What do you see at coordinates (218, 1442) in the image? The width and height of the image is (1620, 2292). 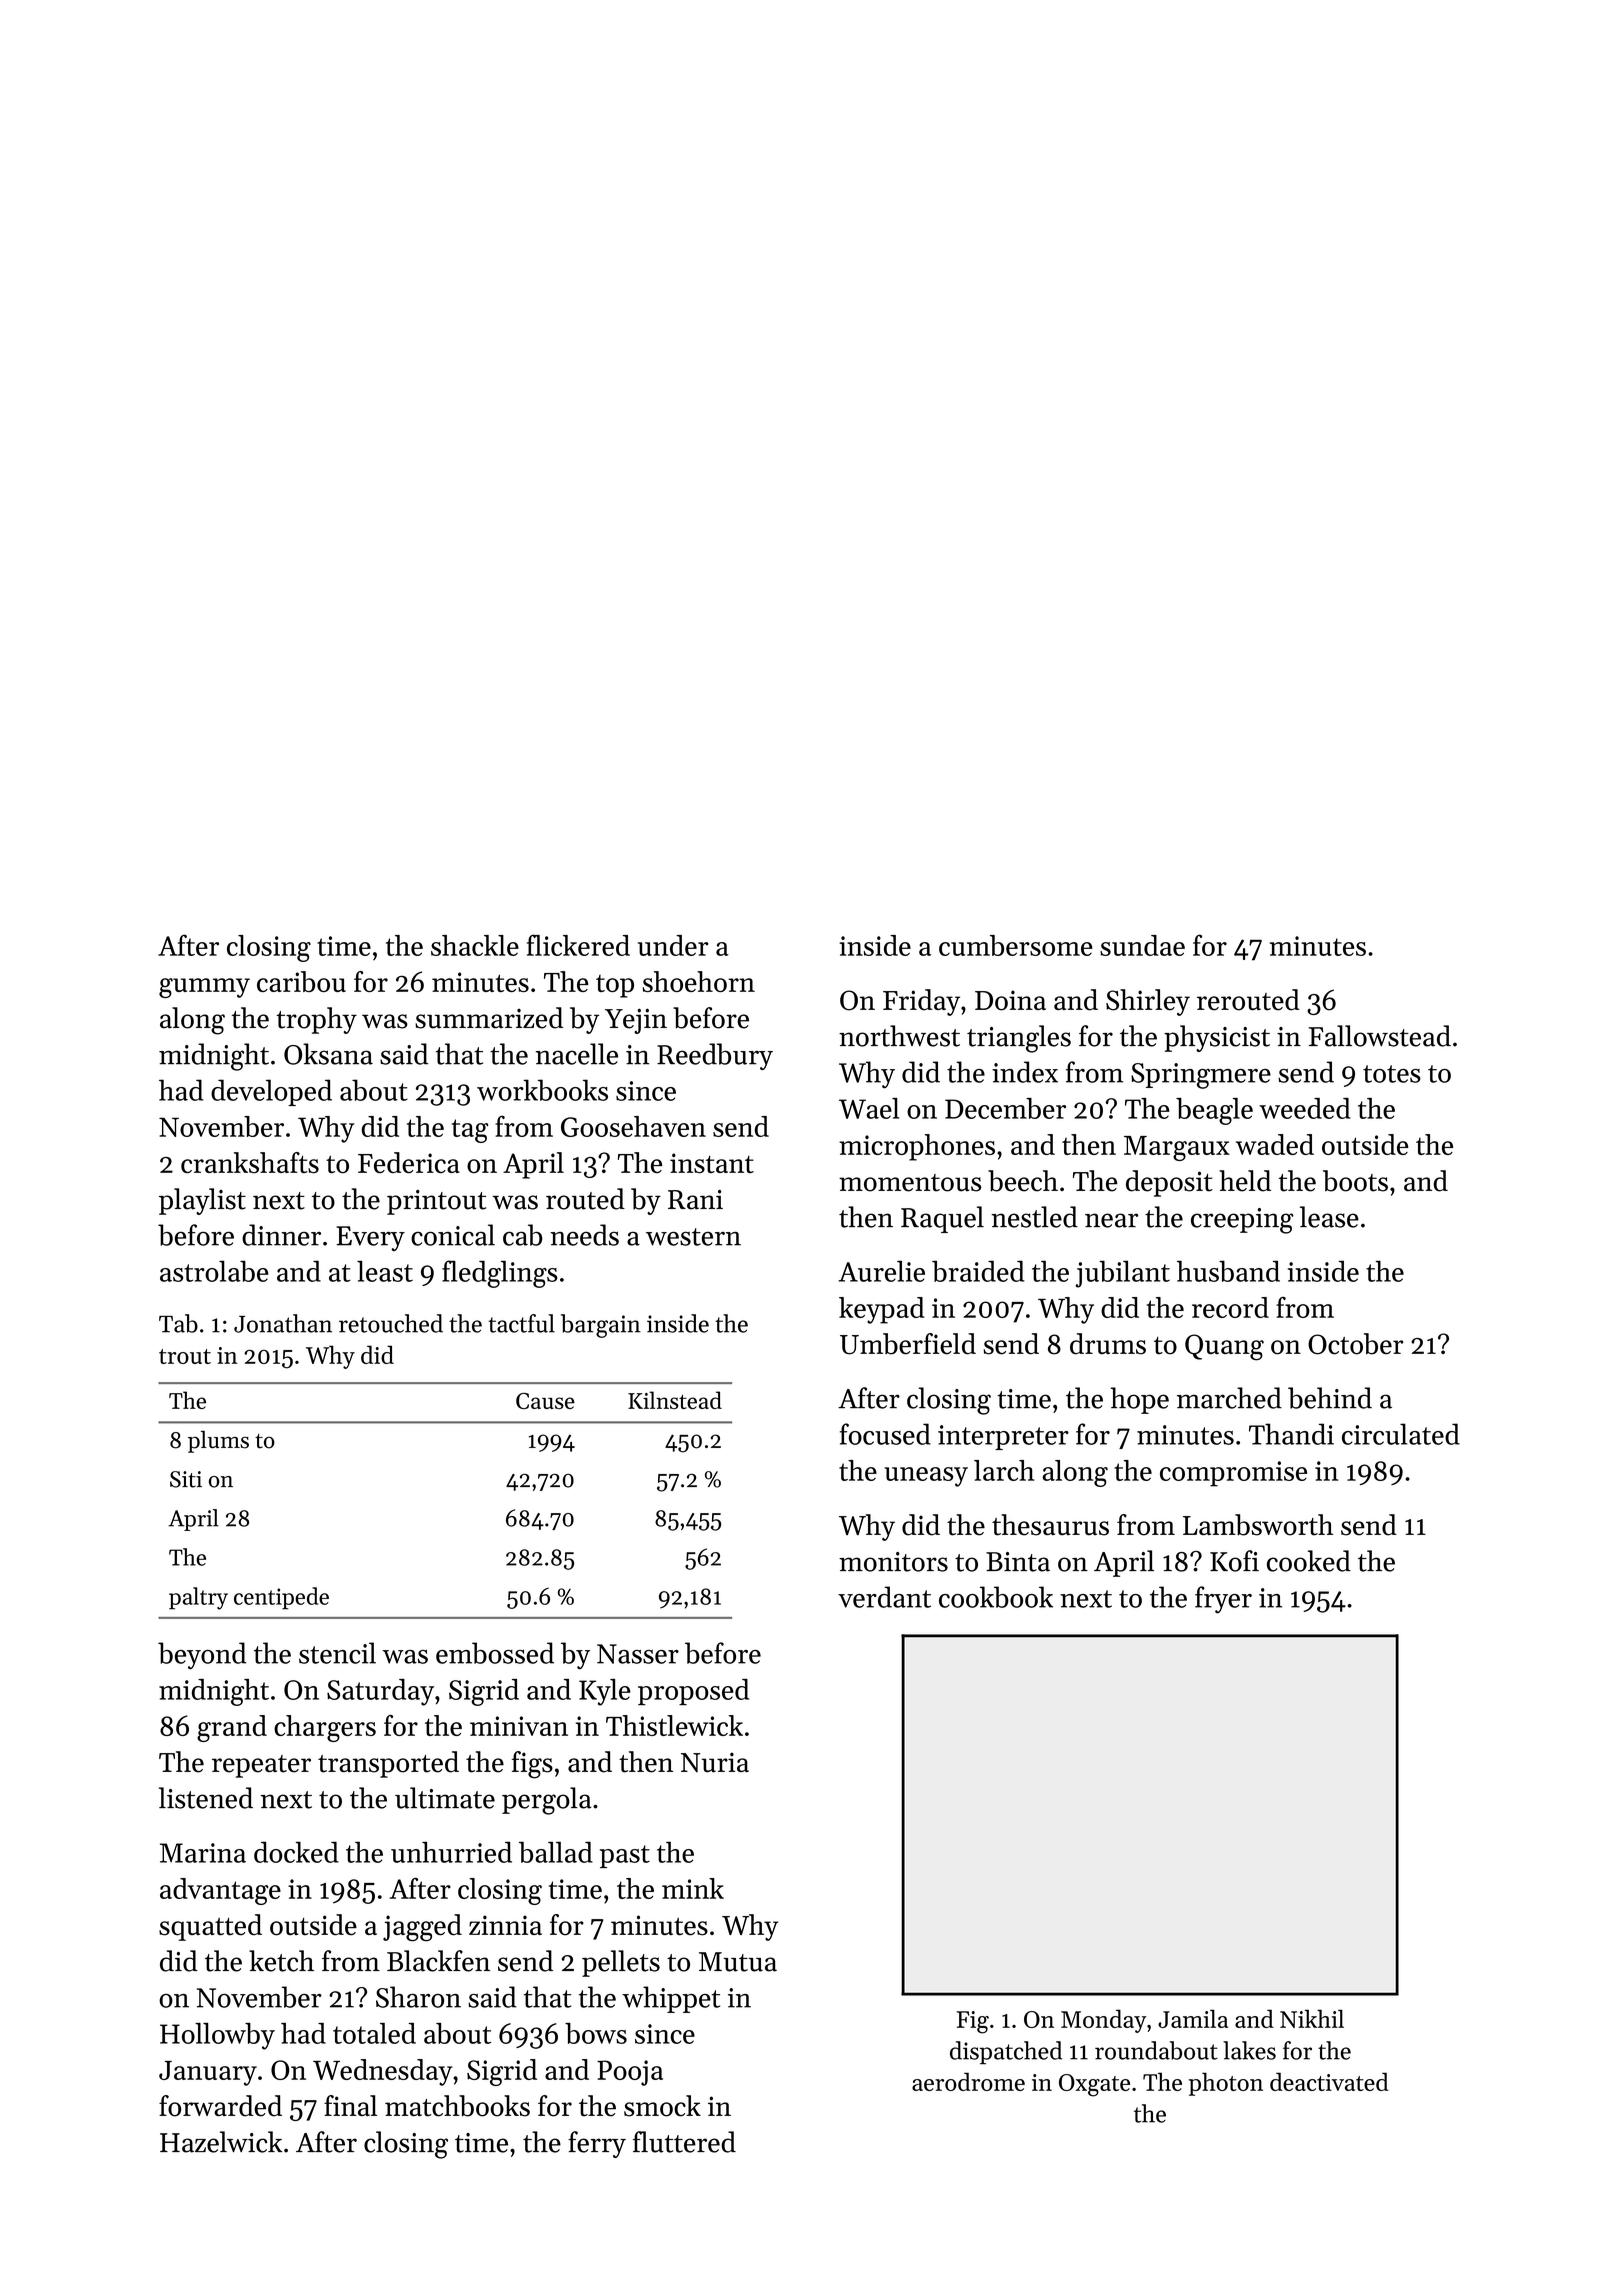 I see `plums` at bounding box center [218, 1442].
